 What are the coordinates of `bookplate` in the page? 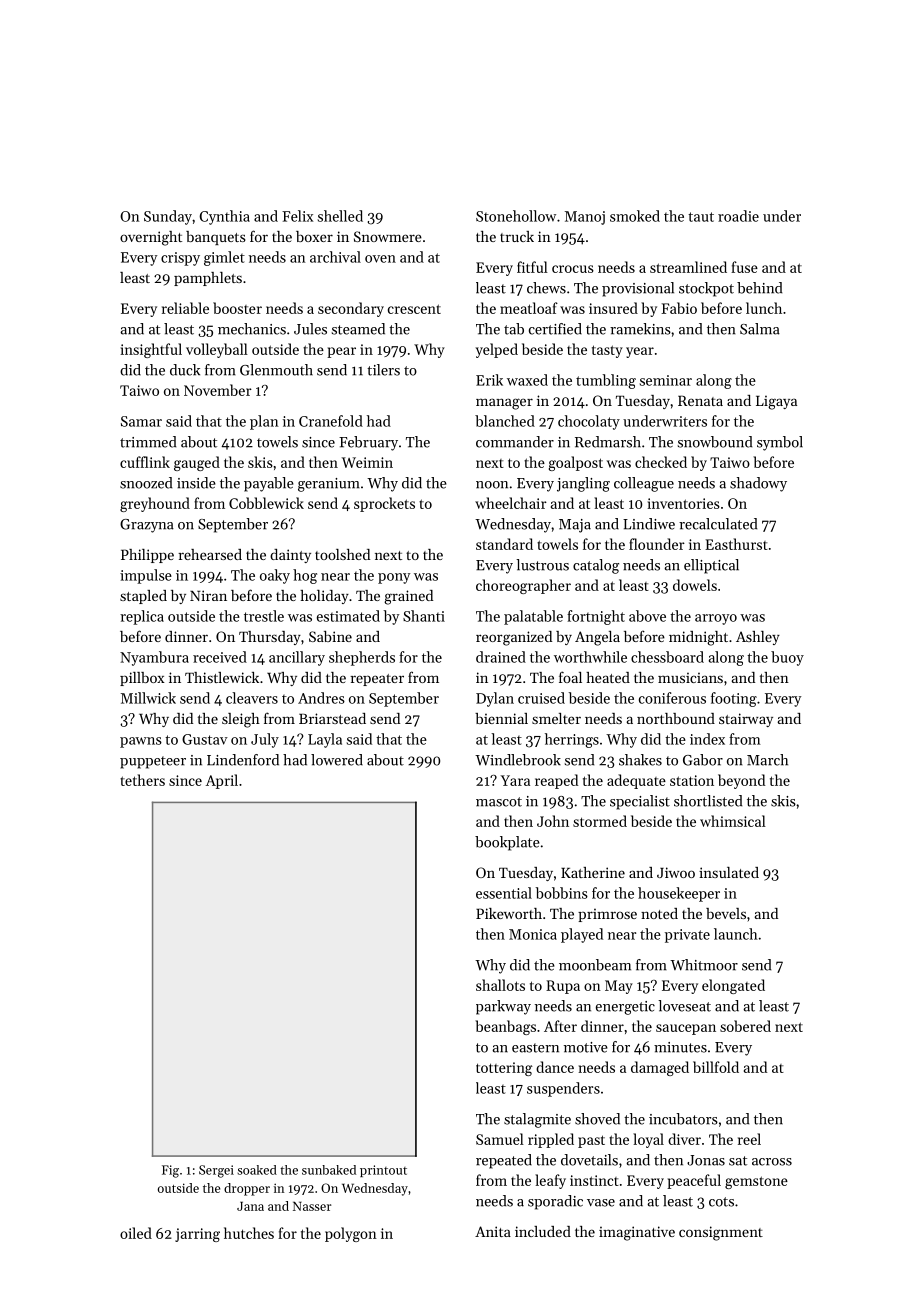 It's located at (507, 843).
